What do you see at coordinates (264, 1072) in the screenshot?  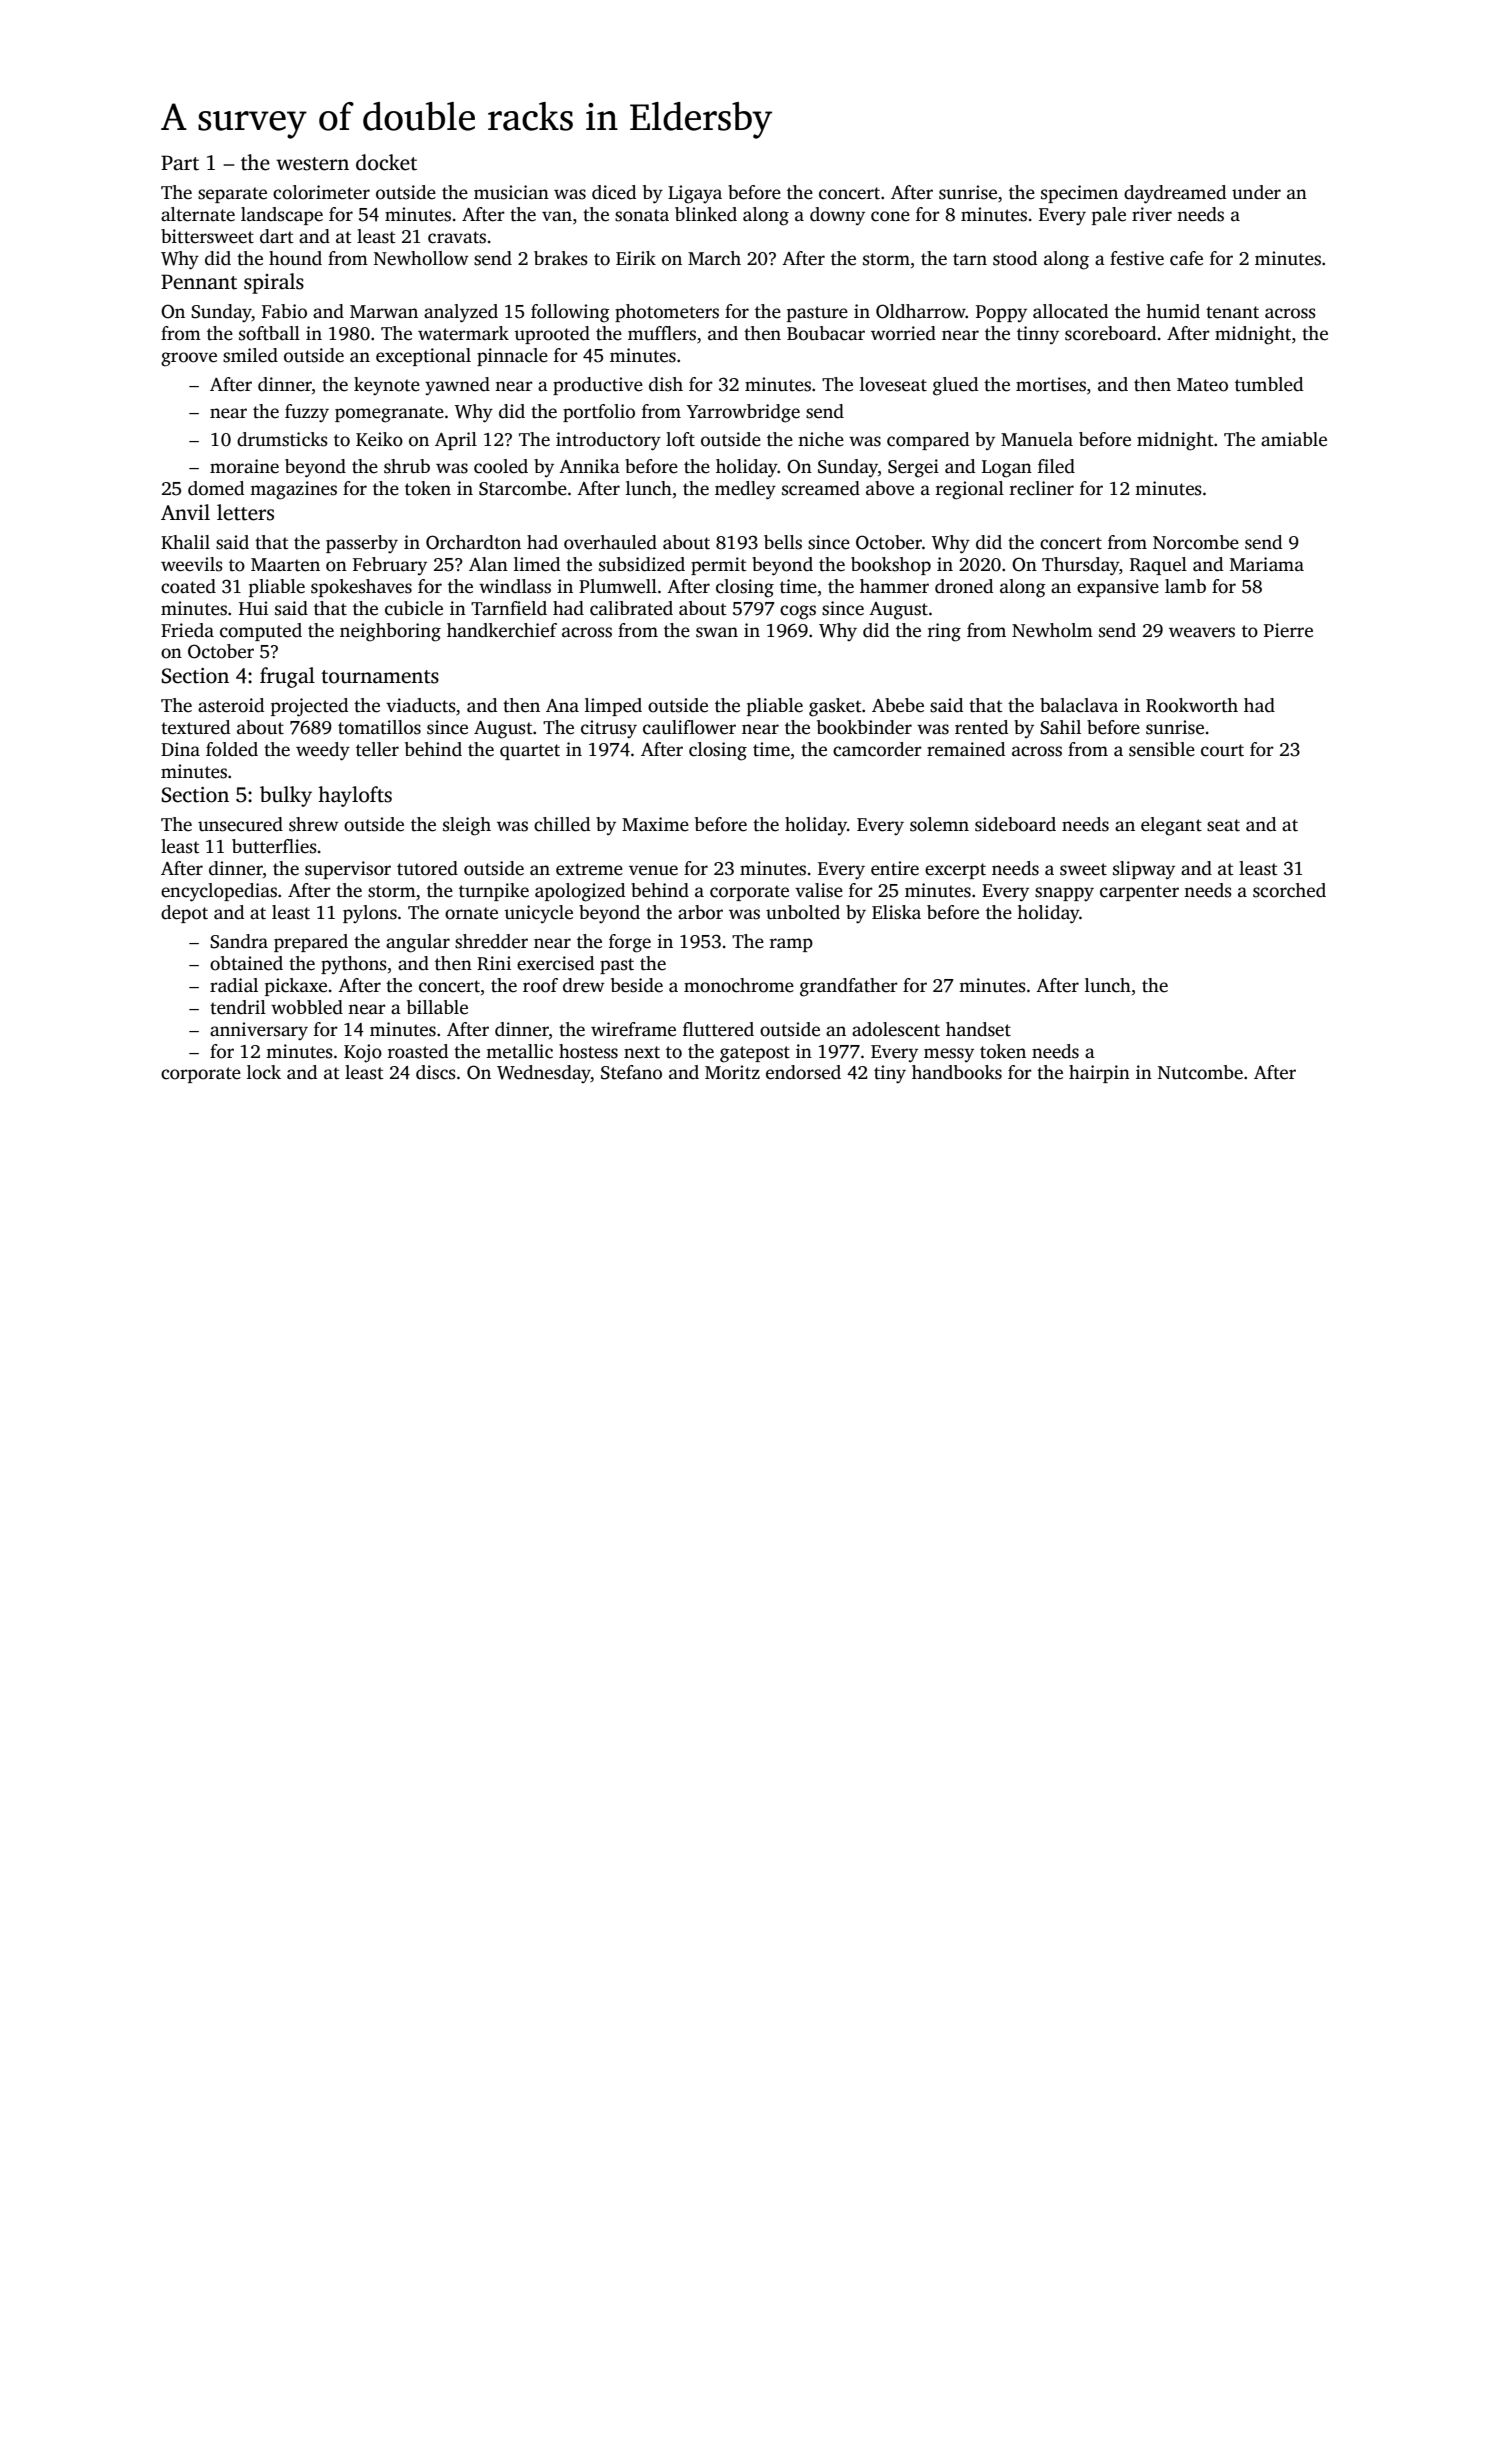 I see `lock` at bounding box center [264, 1072].
